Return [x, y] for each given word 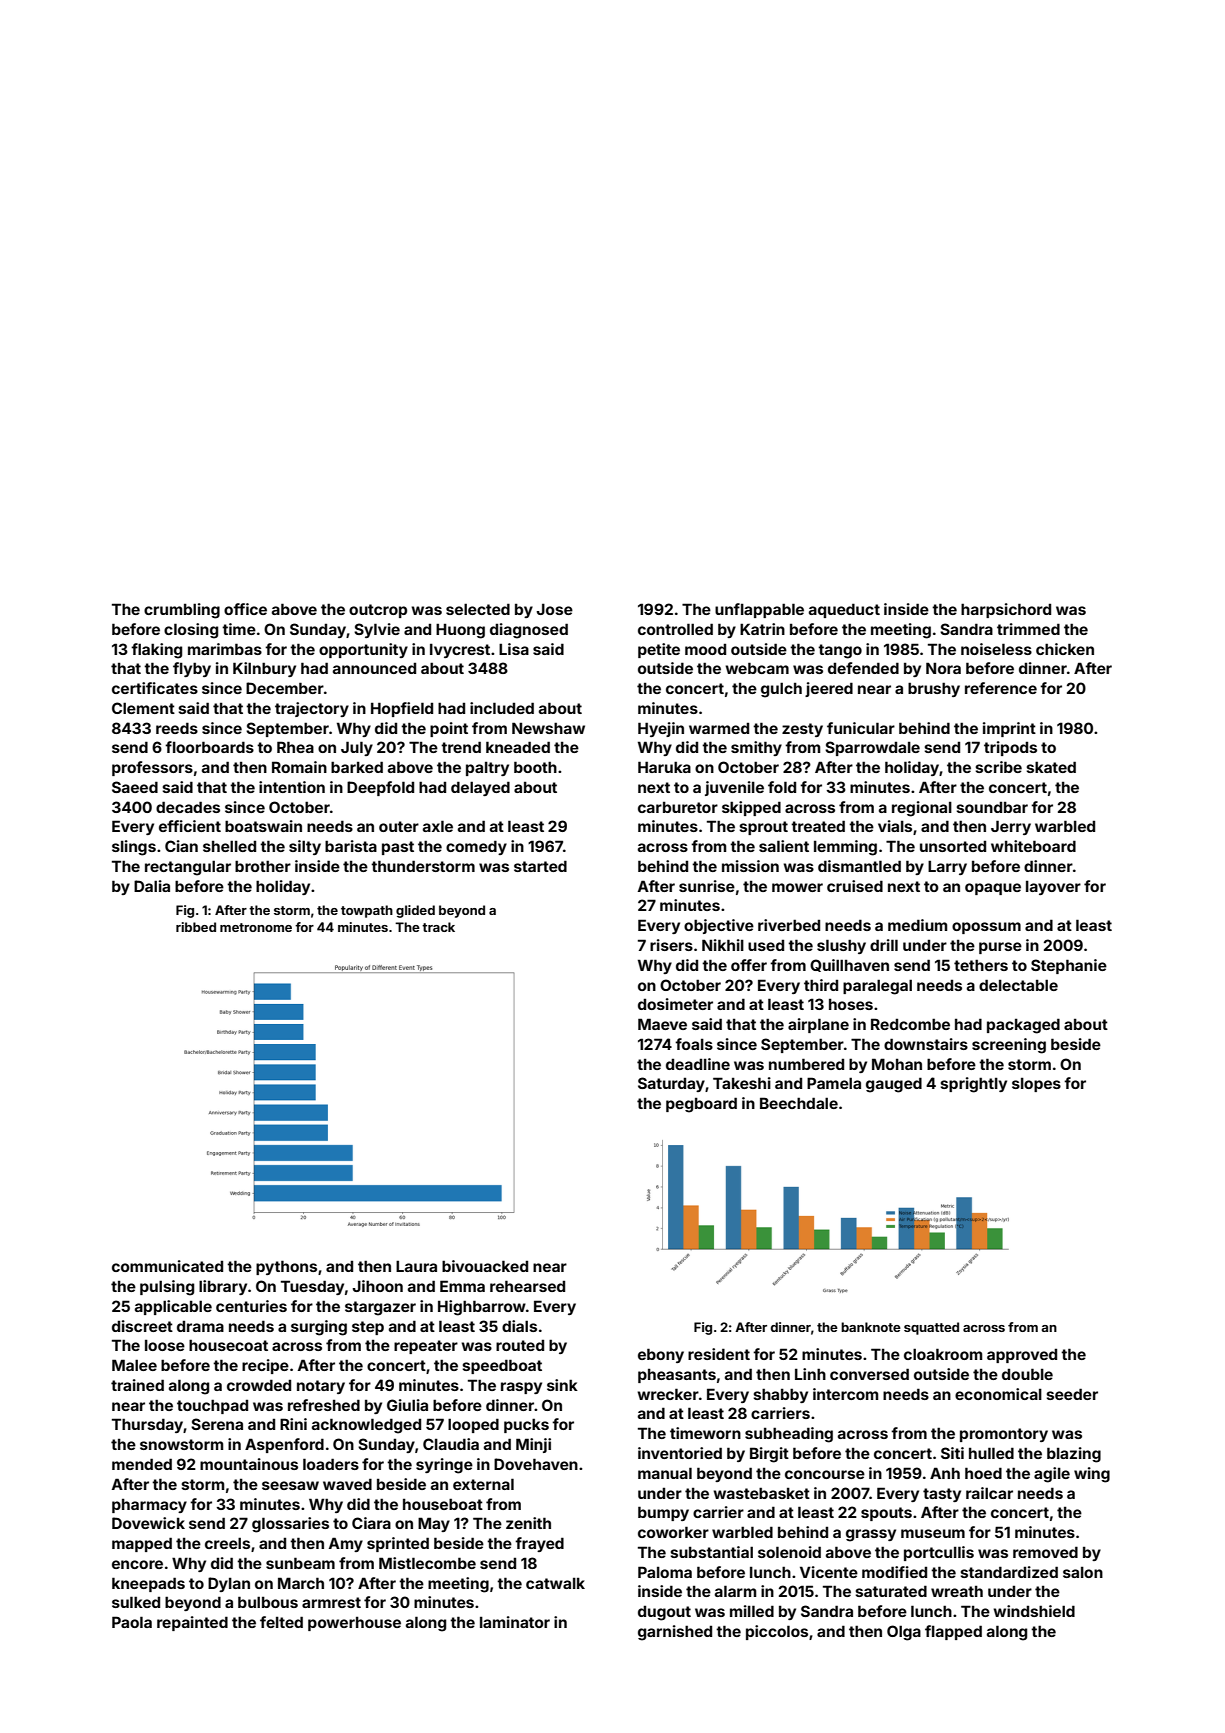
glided [415, 911]
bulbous [268, 1602]
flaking [156, 651]
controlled [675, 629]
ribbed [196, 927]
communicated [167, 1266]
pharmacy [149, 1505]
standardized [1009, 1572]
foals [694, 1044]
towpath [367, 911]
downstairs [926, 1044]
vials [895, 826]
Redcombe [910, 1024]
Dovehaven [536, 1464]
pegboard [701, 1105]
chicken [1065, 649]
